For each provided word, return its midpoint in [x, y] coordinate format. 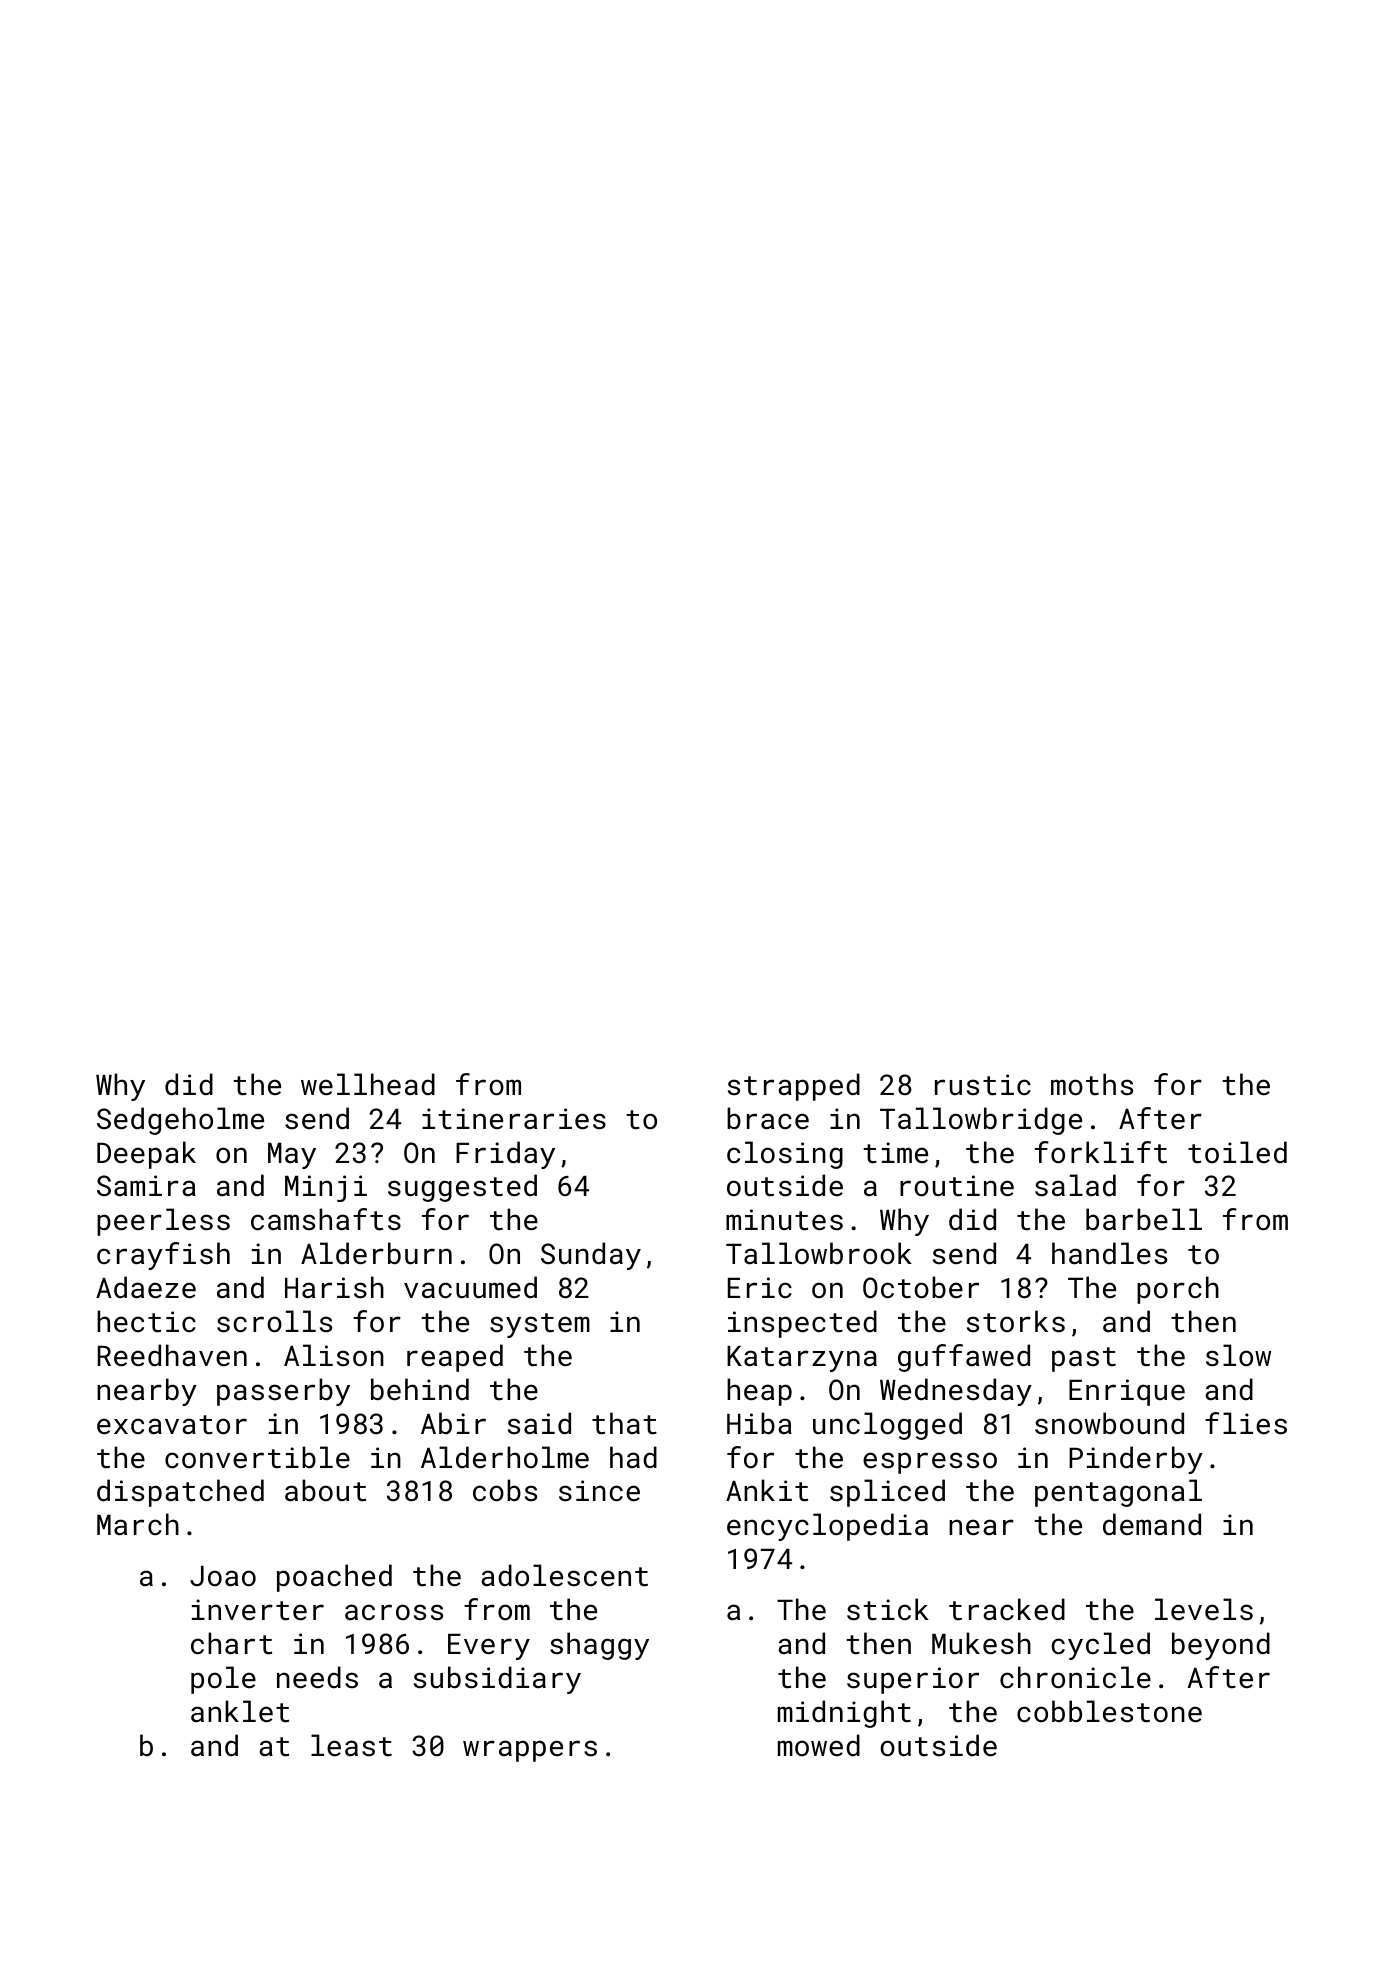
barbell [1144, 1219]
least [351, 1745]
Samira [146, 1186]
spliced [887, 1493]
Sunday [591, 1256]
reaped [455, 1358]
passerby [283, 1392]
